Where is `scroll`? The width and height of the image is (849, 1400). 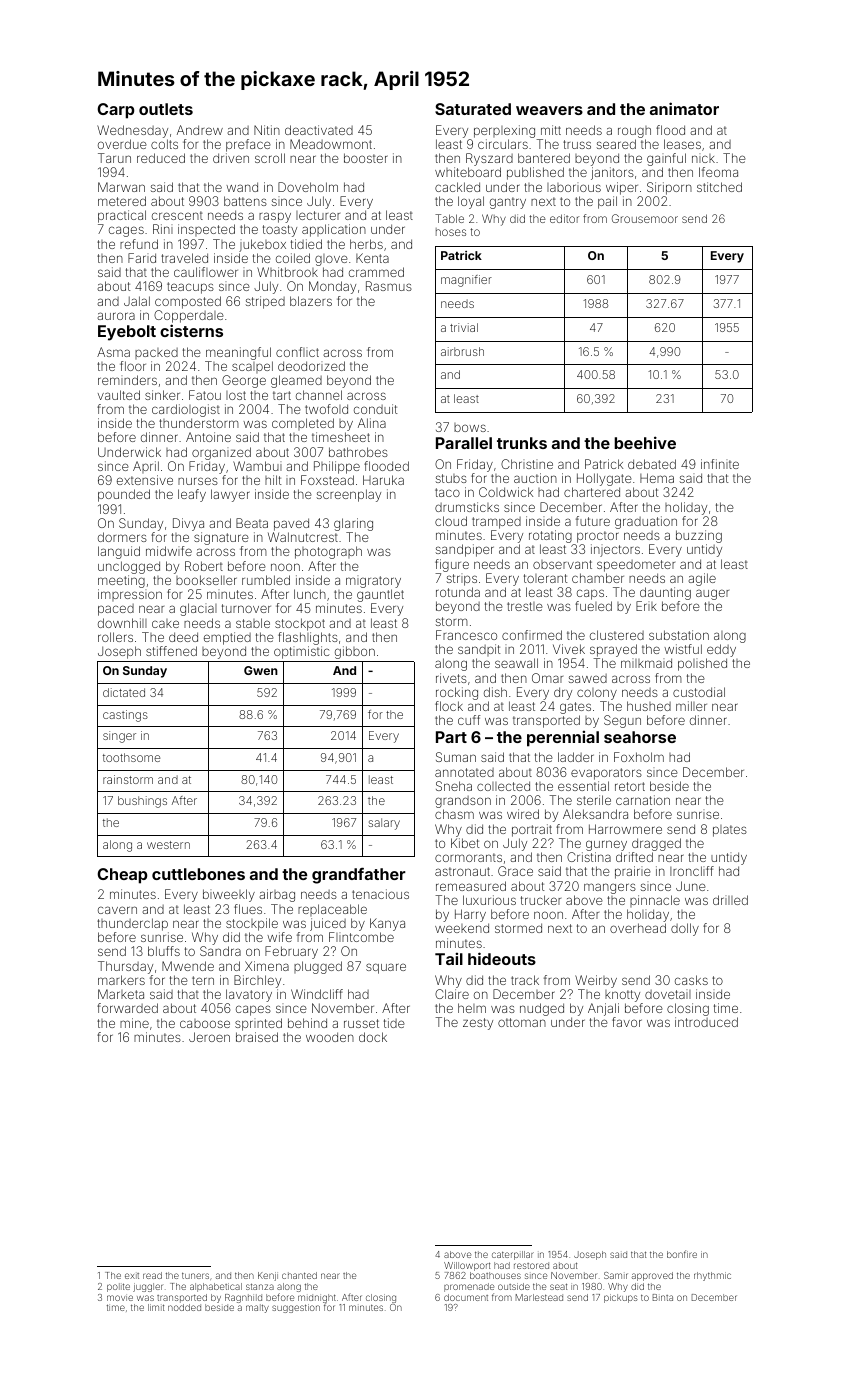 scroll is located at coordinates (270, 158).
